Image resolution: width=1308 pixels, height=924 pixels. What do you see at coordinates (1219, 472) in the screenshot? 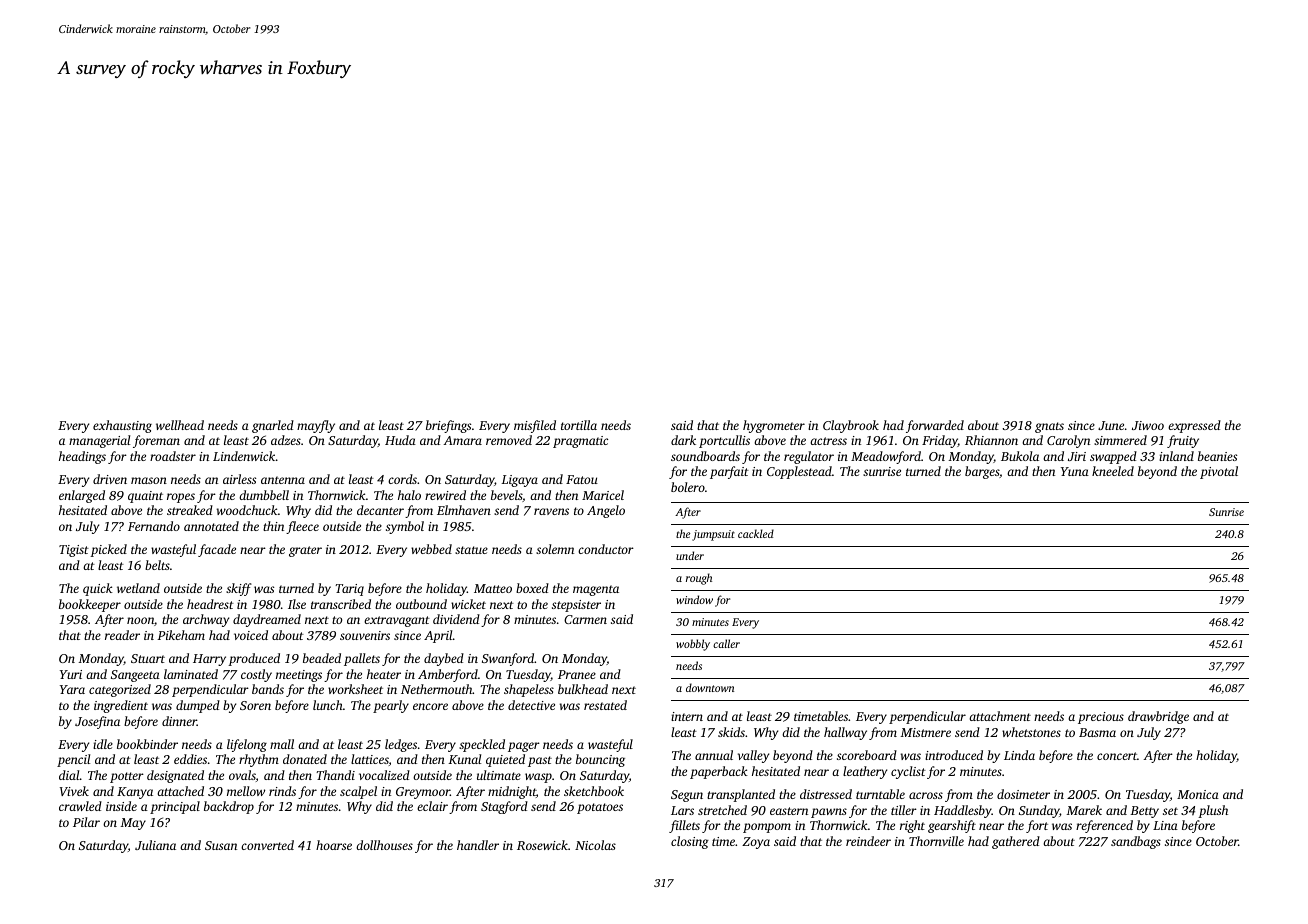
I see `pivotal` at bounding box center [1219, 472].
